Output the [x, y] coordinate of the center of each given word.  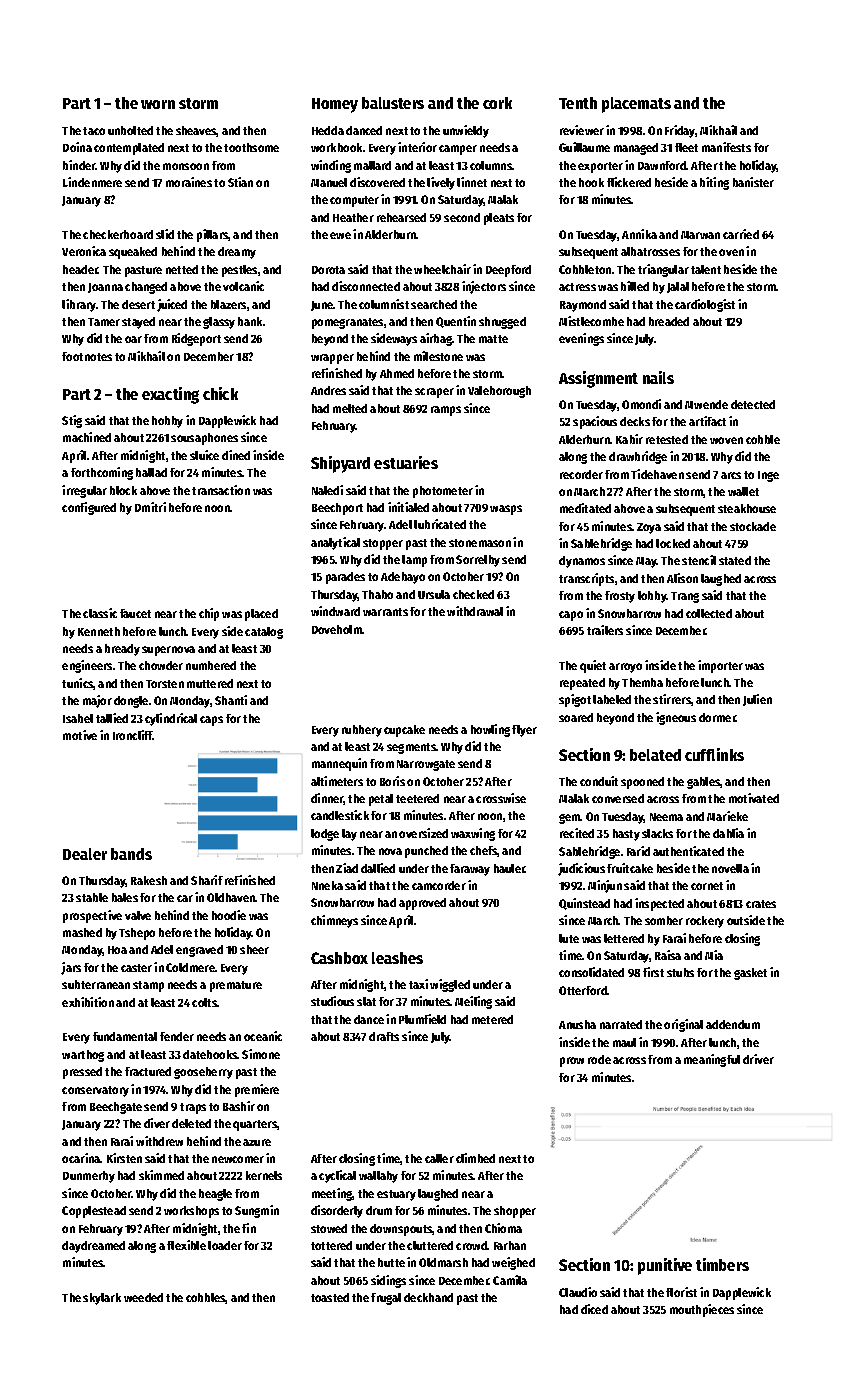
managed [636, 149]
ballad [151, 472]
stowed [329, 1228]
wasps [506, 510]
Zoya [649, 528]
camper [458, 150]
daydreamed [93, 1247]
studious [332, 1001]
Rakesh [149, 880]
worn [158, 104]
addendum [733, 1024]
